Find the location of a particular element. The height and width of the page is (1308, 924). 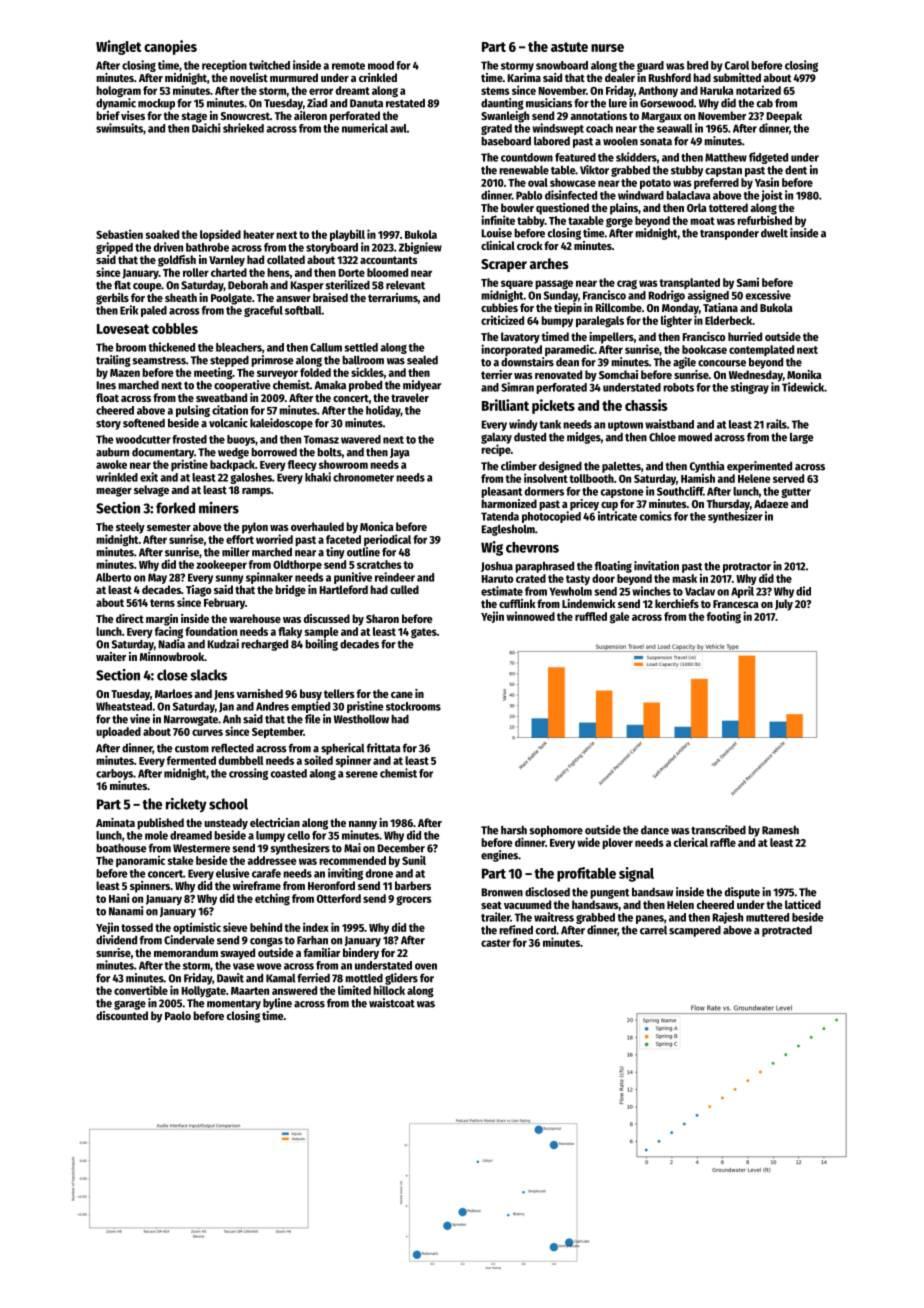

nurse is located at coordinates (607, 48).
